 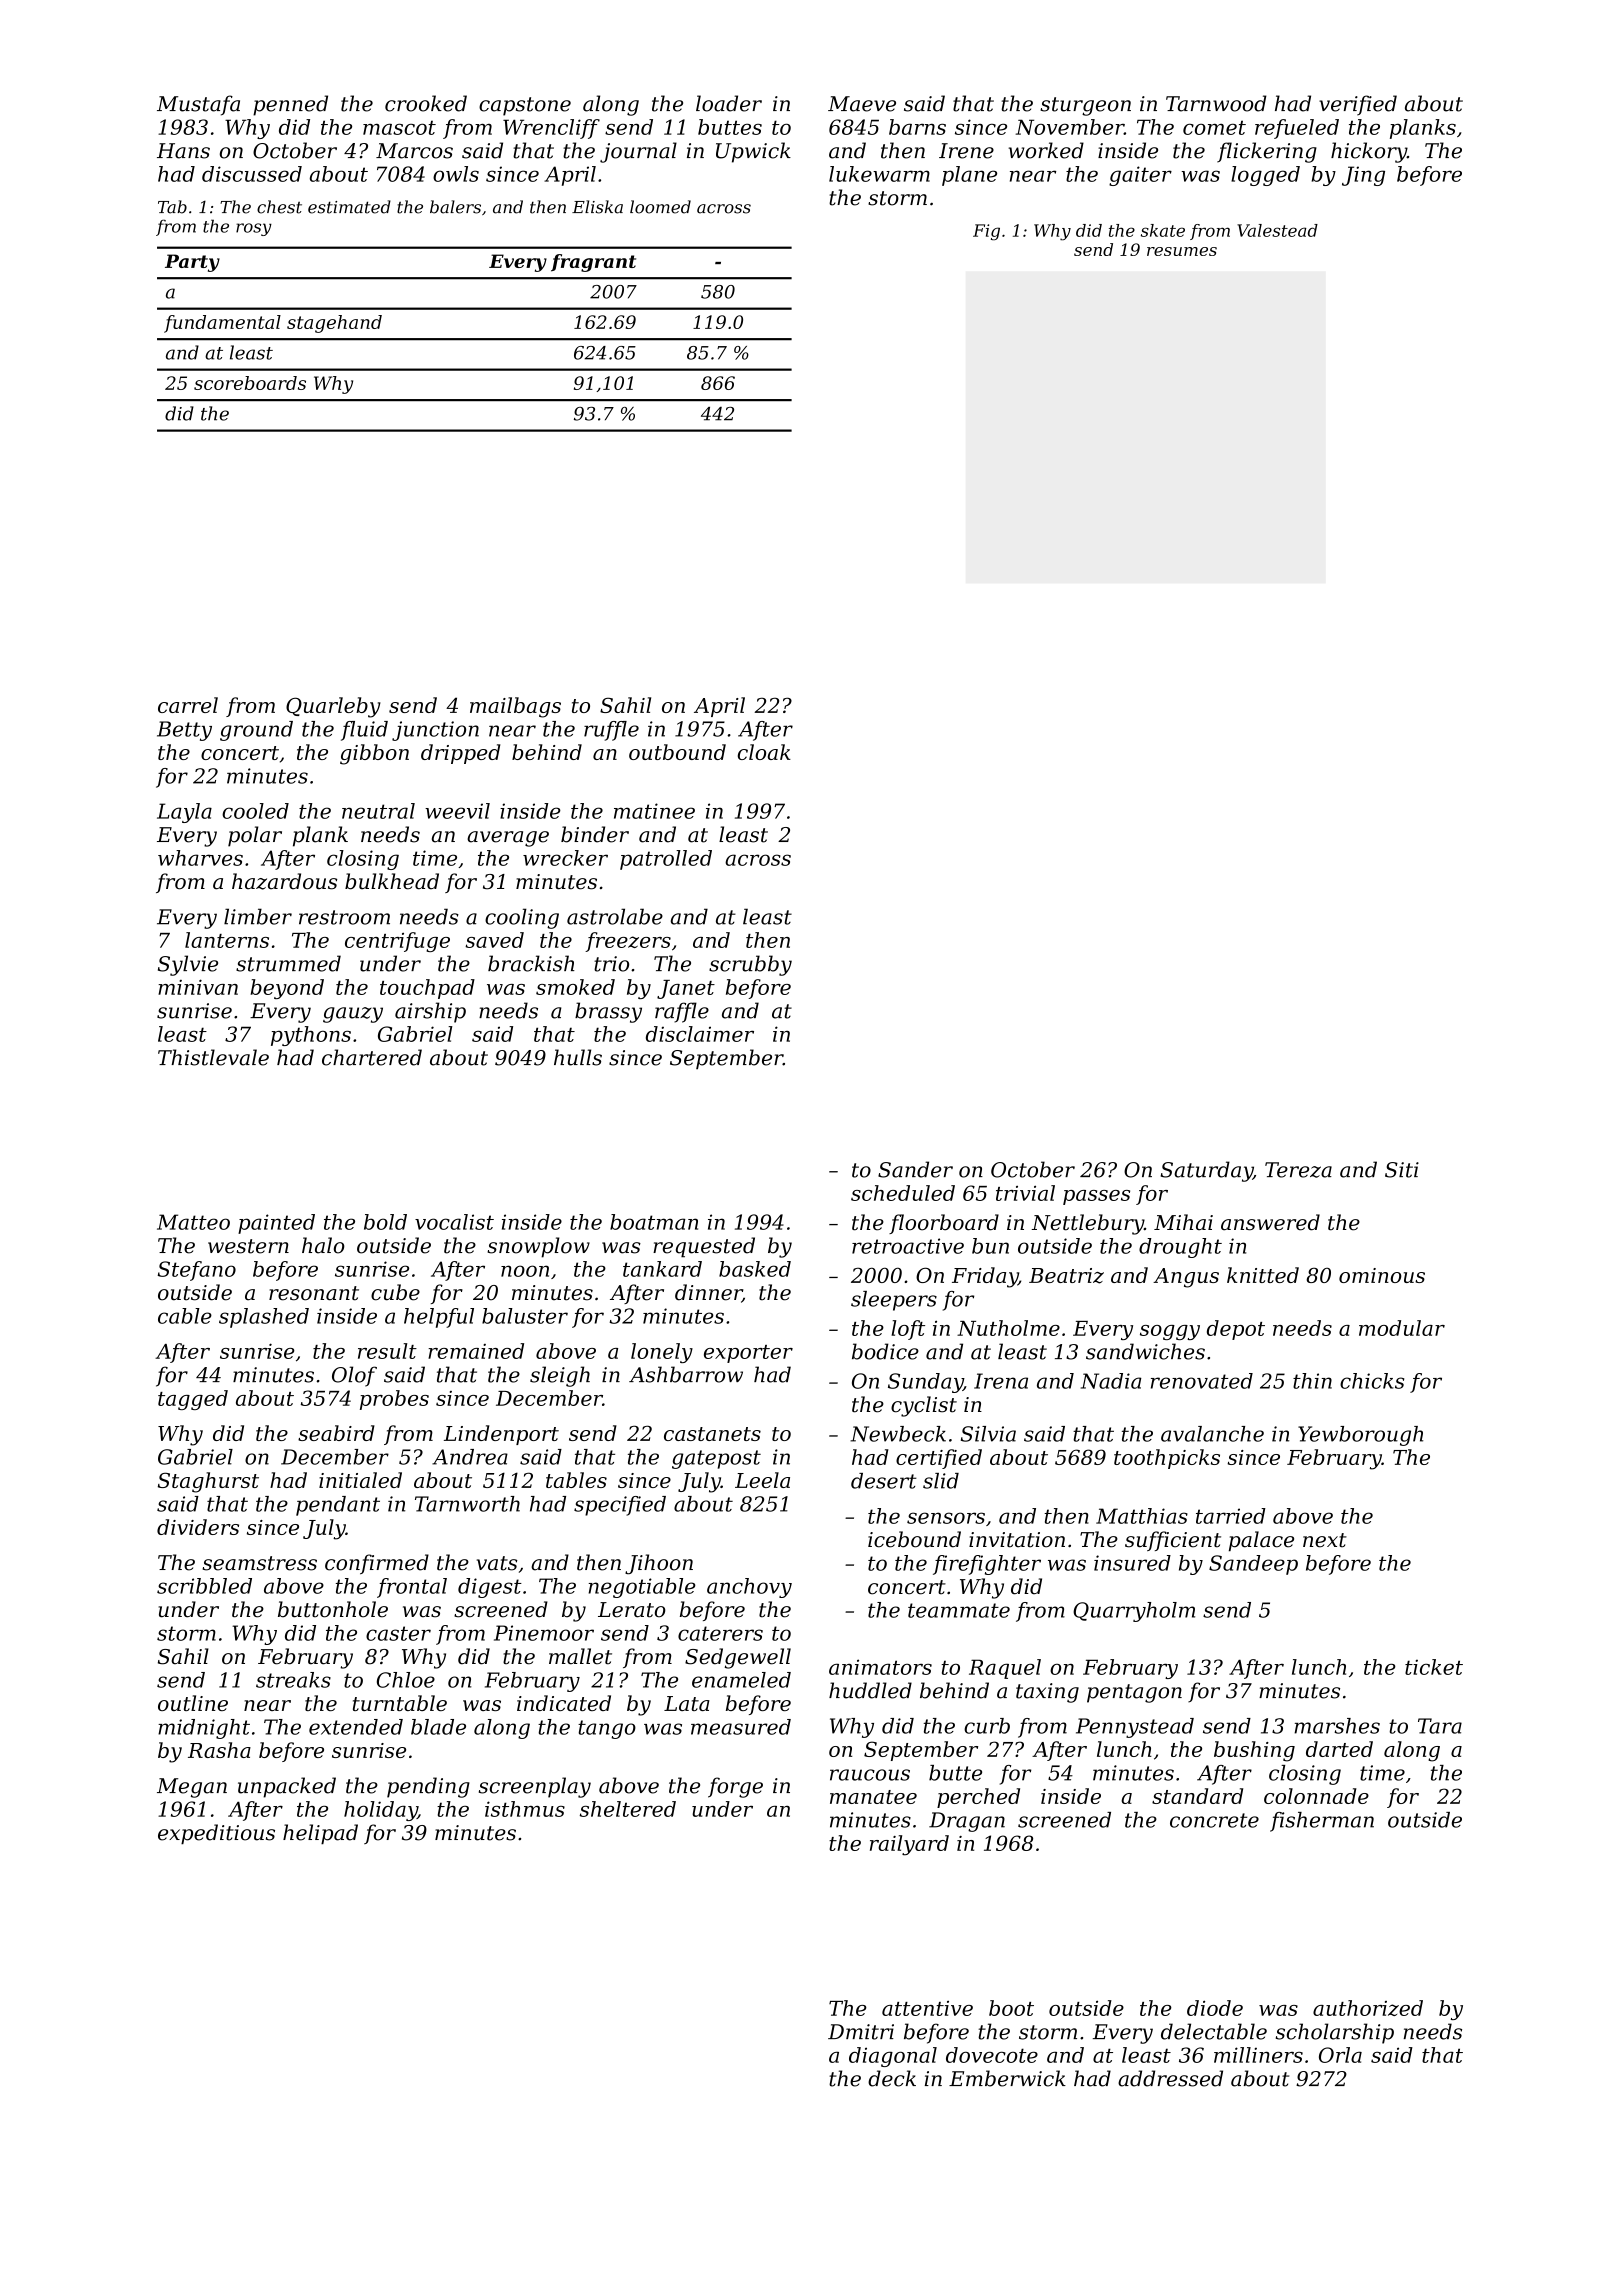 I want to click on certified, so click(x=939, y=1459).
